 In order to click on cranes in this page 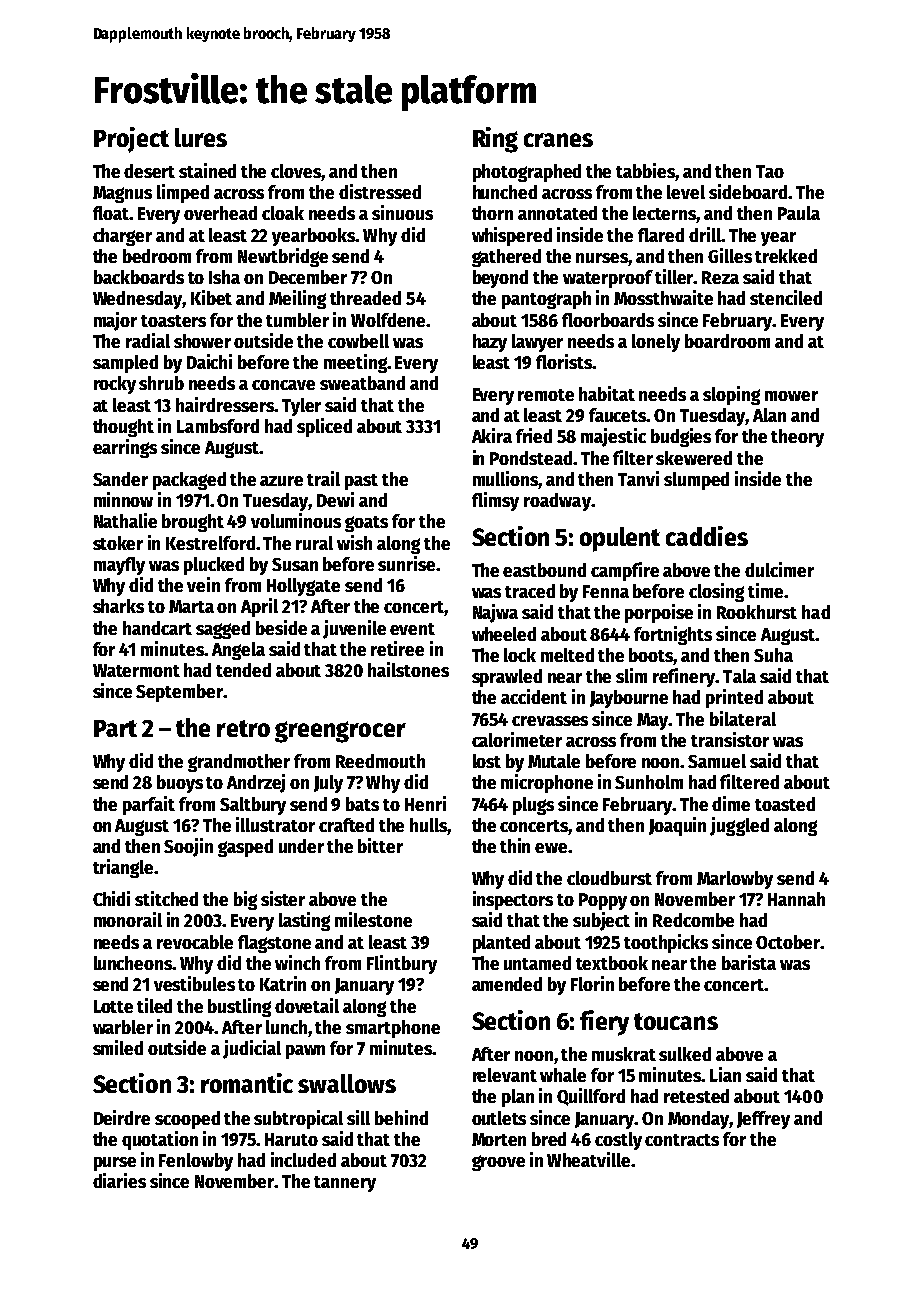, I will do `click(558, 140)`.
